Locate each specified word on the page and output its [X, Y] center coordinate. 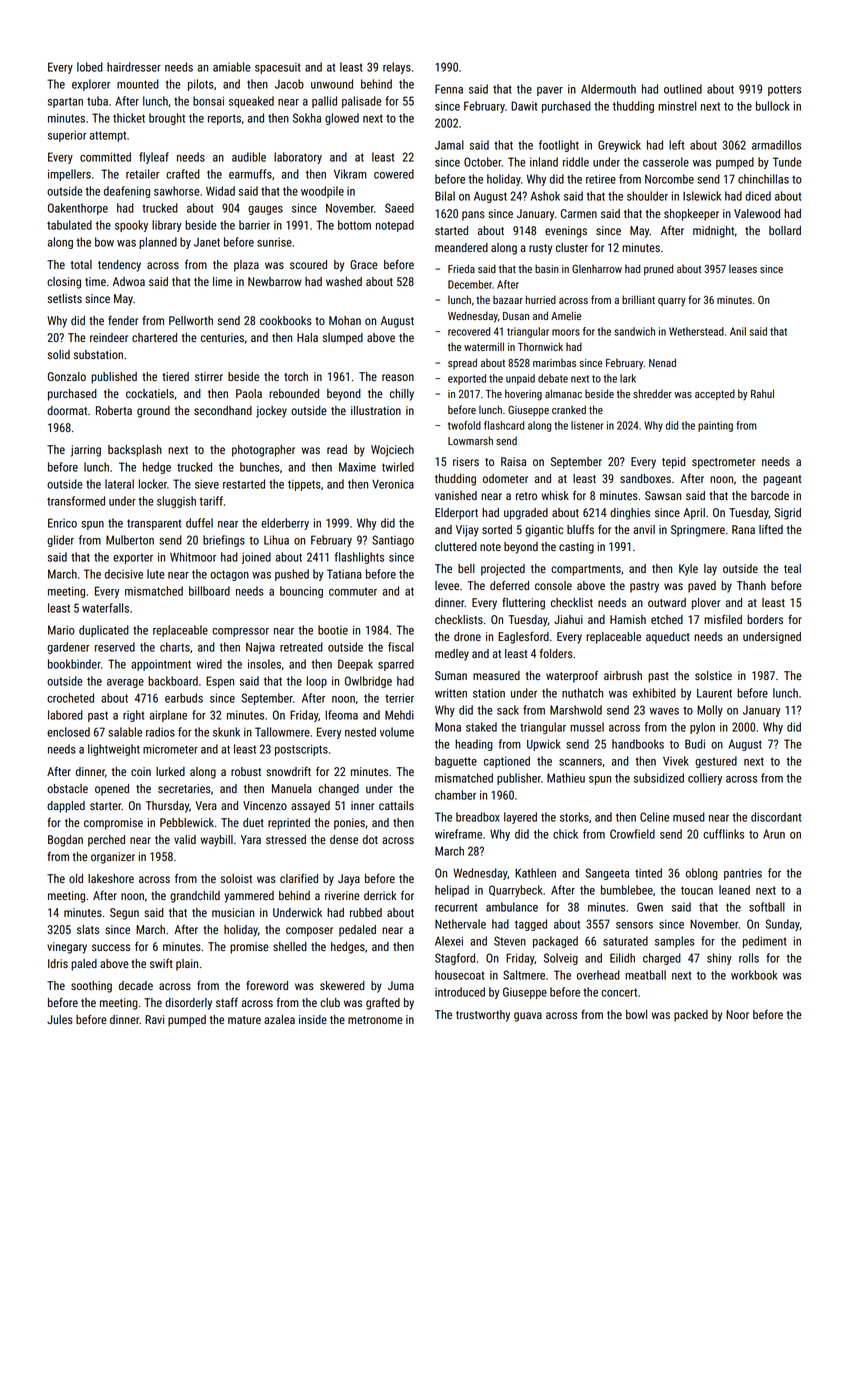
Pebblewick [187, 822]
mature [244, 1020]
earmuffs [250, 174]
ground [153, 412]
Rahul [762, 393]
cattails [396, 805]
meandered [461, 247]
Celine [654, 817]
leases [743, 269]
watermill [484, 346]
